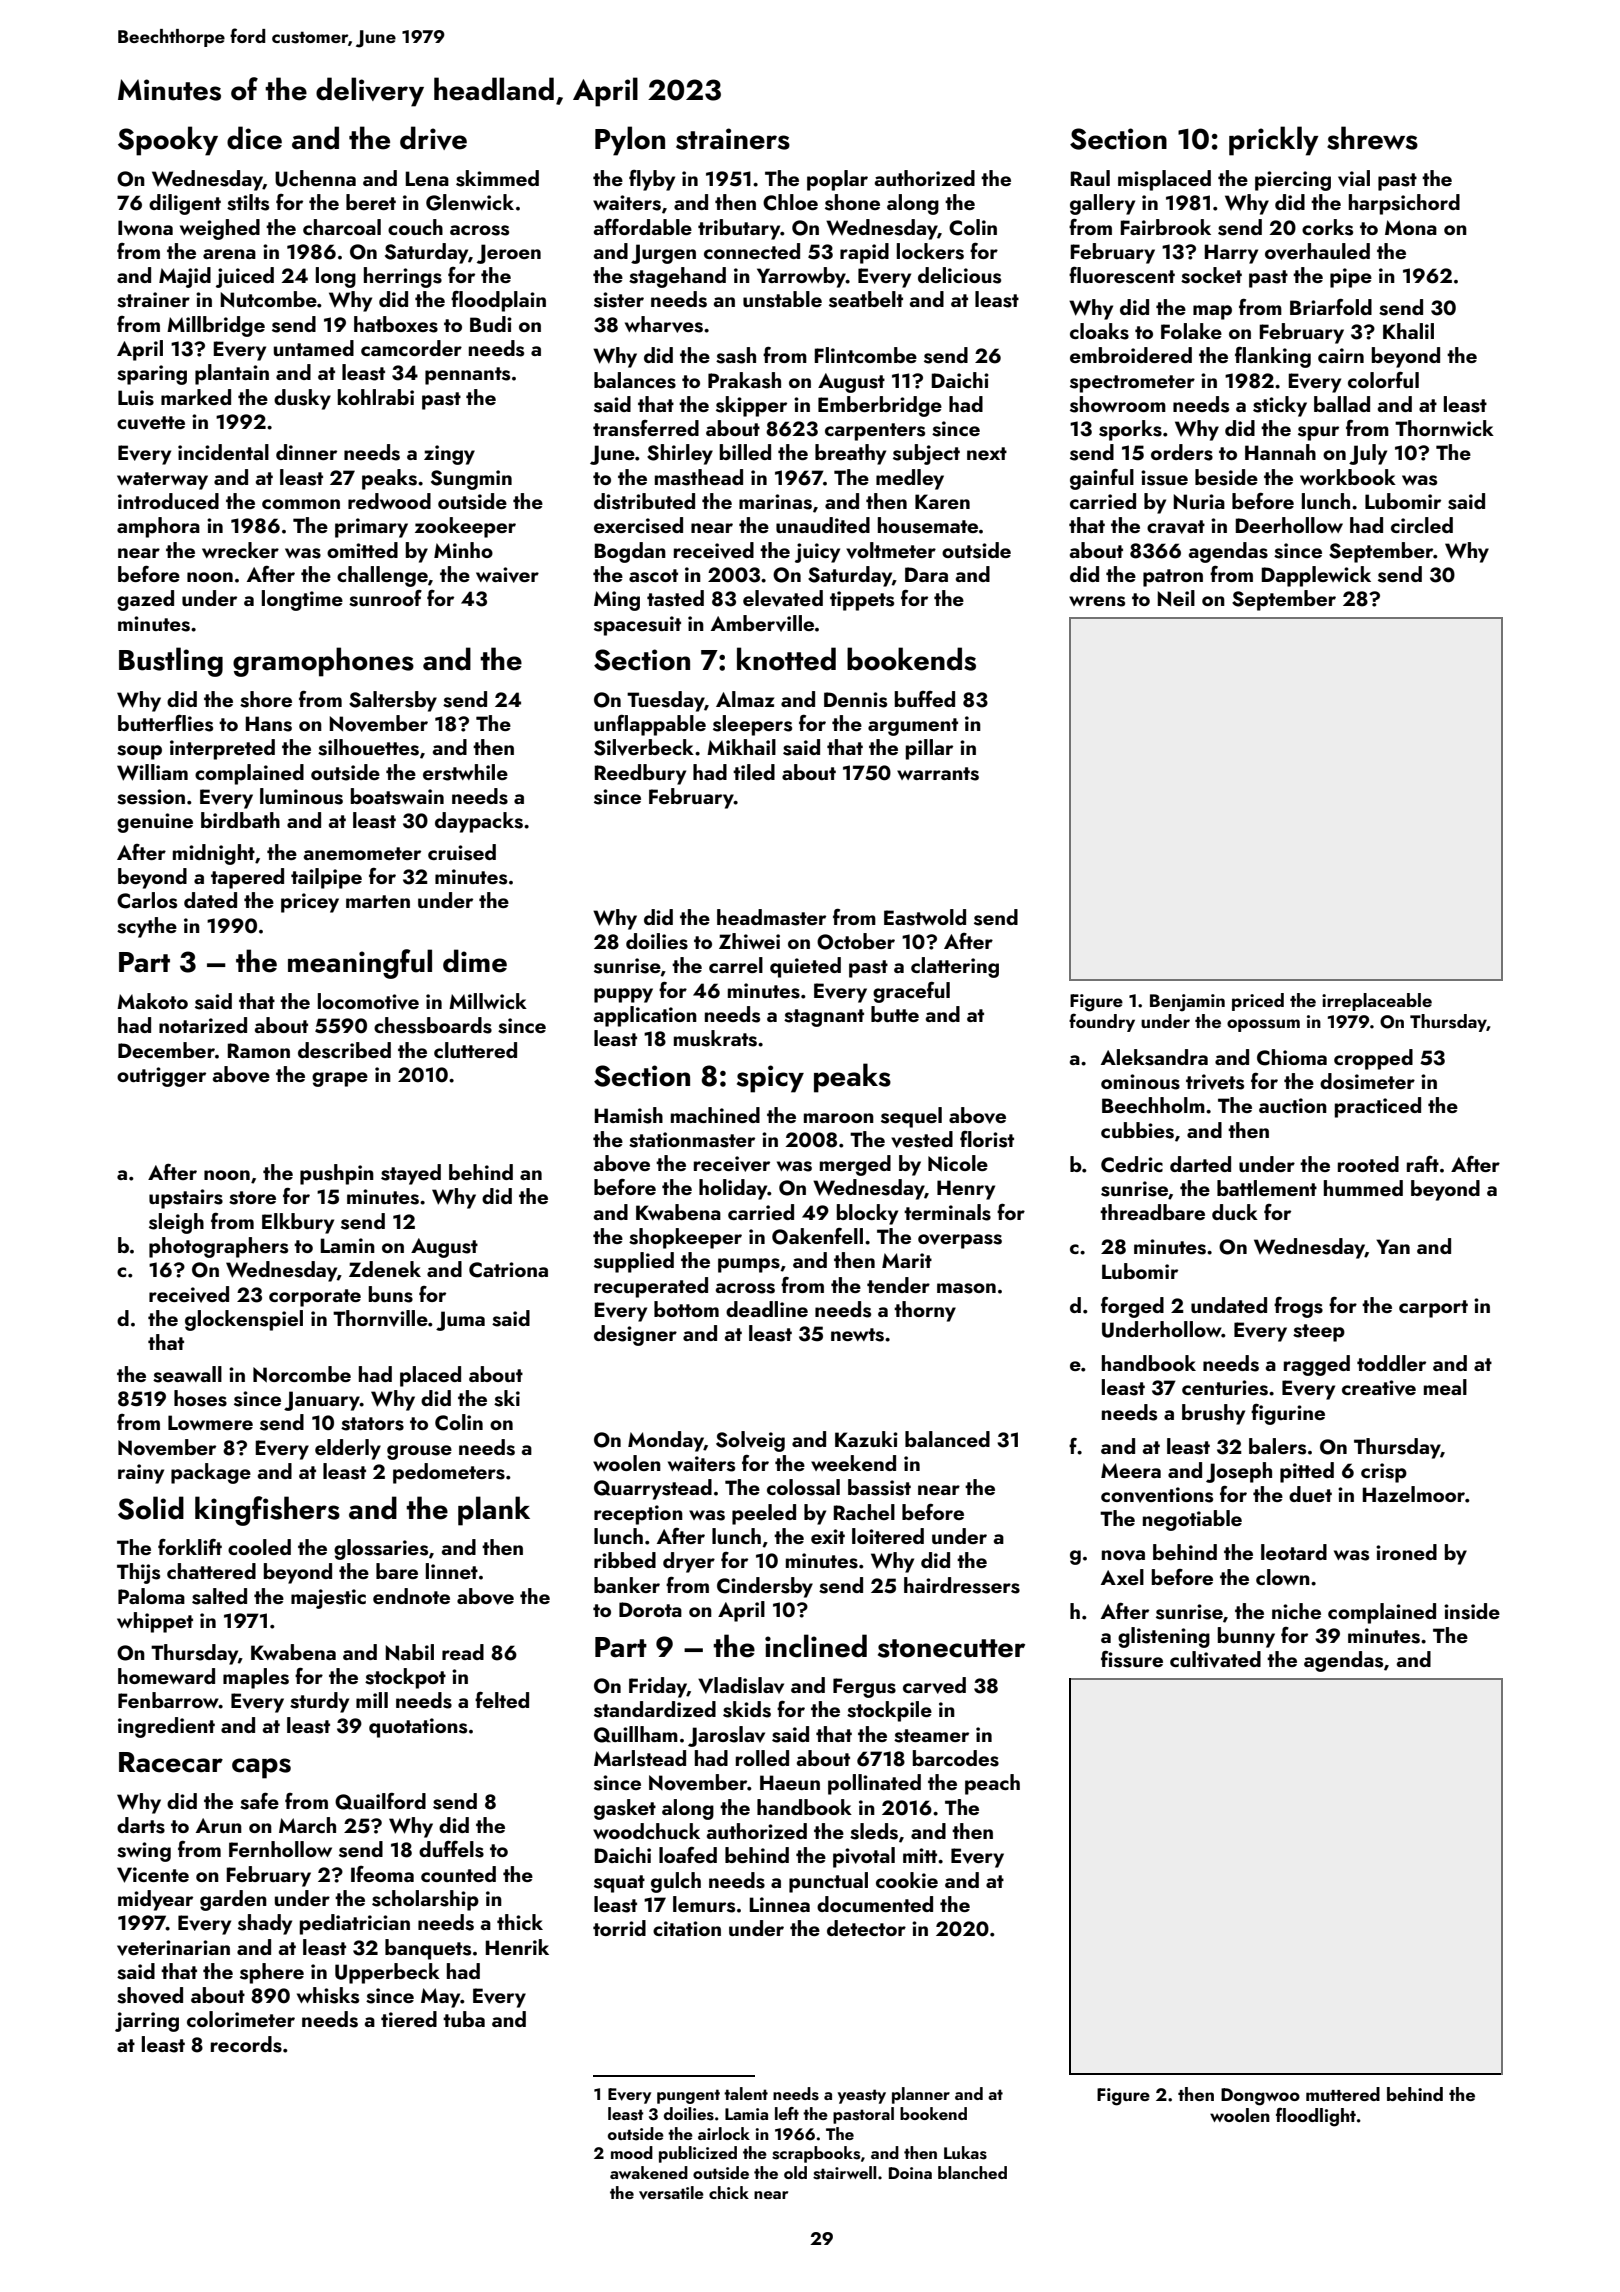  What do you see at coordinates (675, 598) in the document?
I see `tasted` at bounding box center [675, 598].
